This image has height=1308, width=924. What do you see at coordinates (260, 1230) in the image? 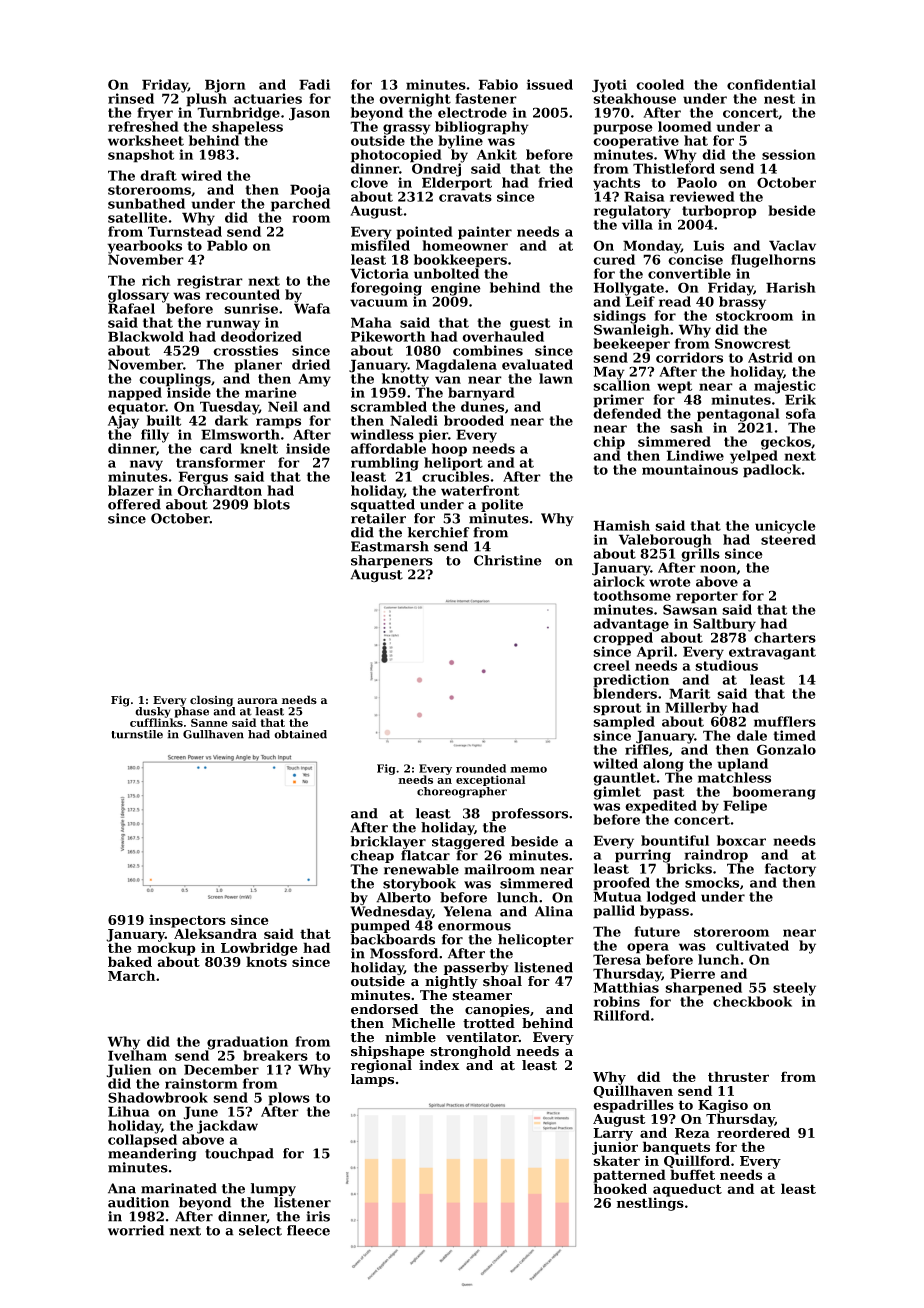
I see `select` at bounding box center [260, 1230].
